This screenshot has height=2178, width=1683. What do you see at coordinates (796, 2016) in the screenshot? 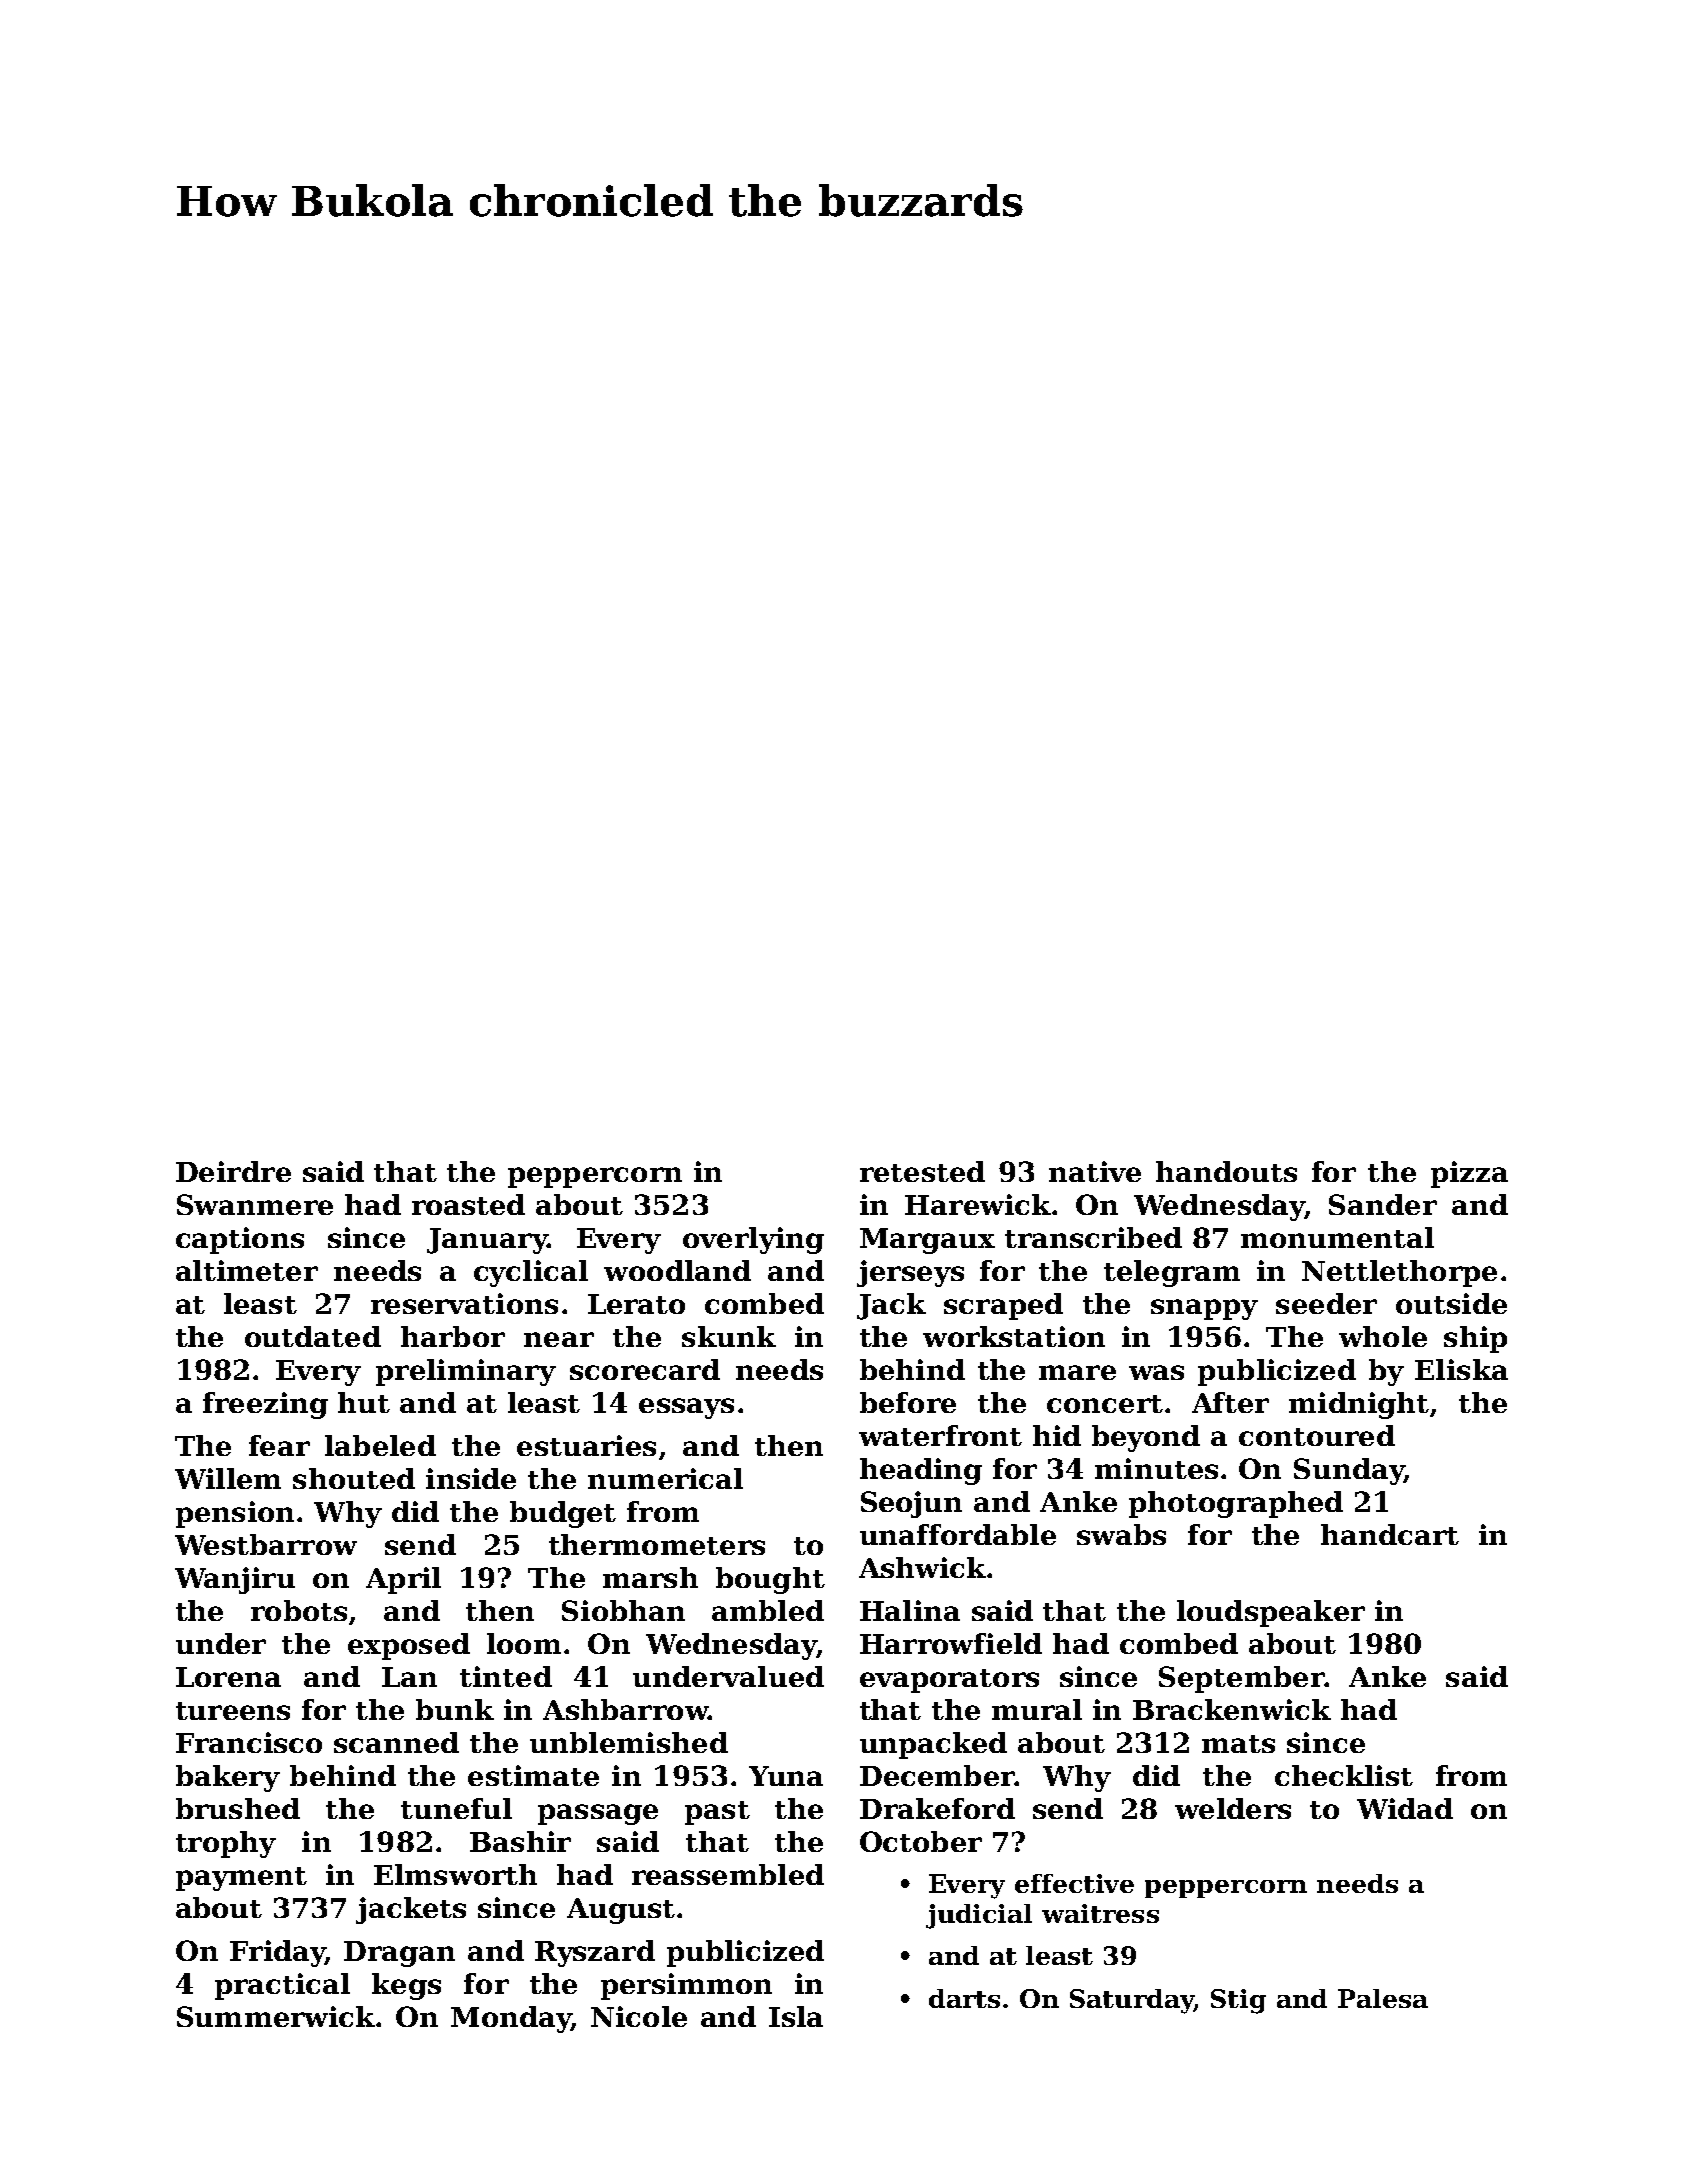
I see `Isla` at bounding box center [796, 2016].
